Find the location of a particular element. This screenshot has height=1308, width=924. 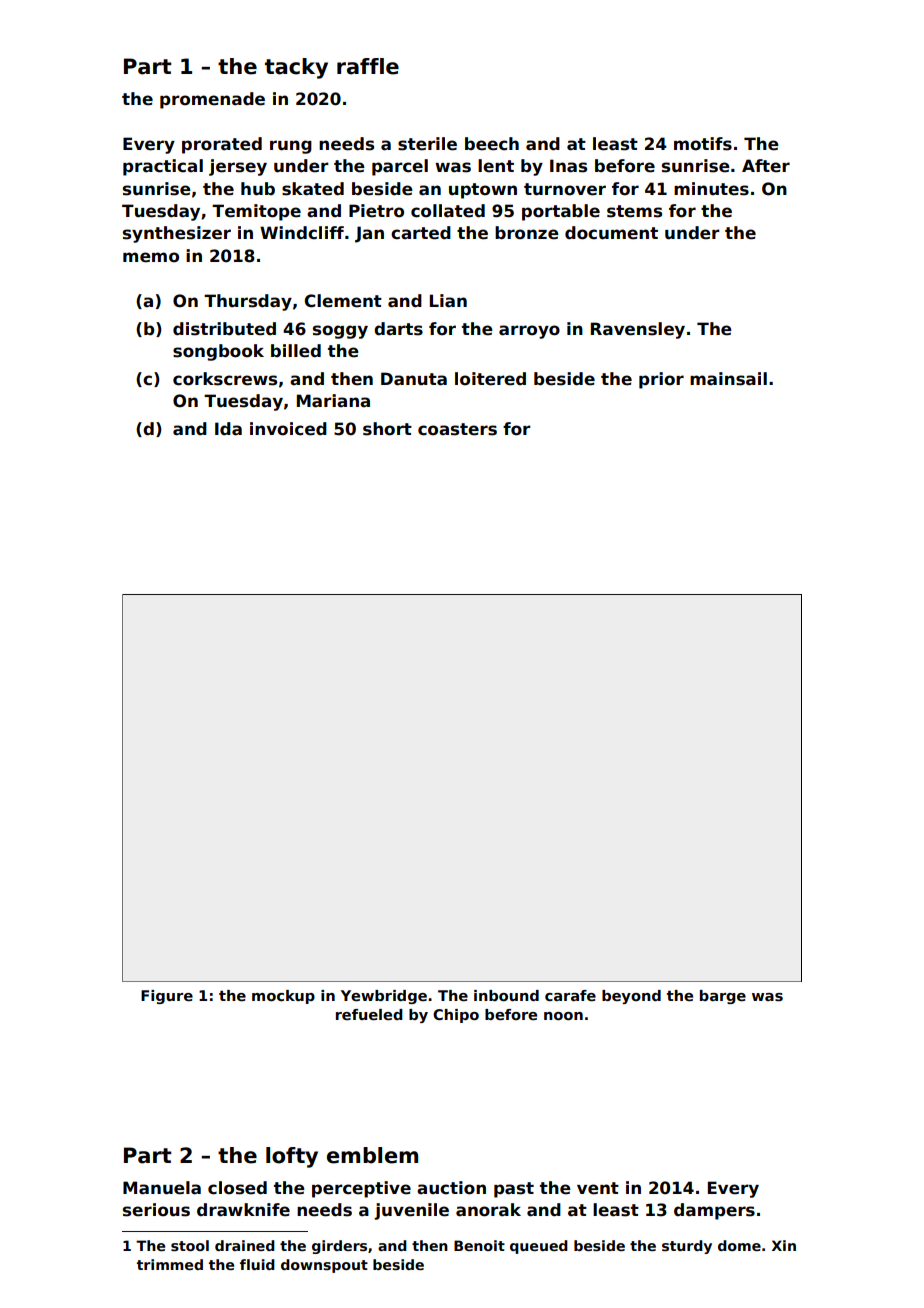

trimmed is located at coordinates (170, 1264).
